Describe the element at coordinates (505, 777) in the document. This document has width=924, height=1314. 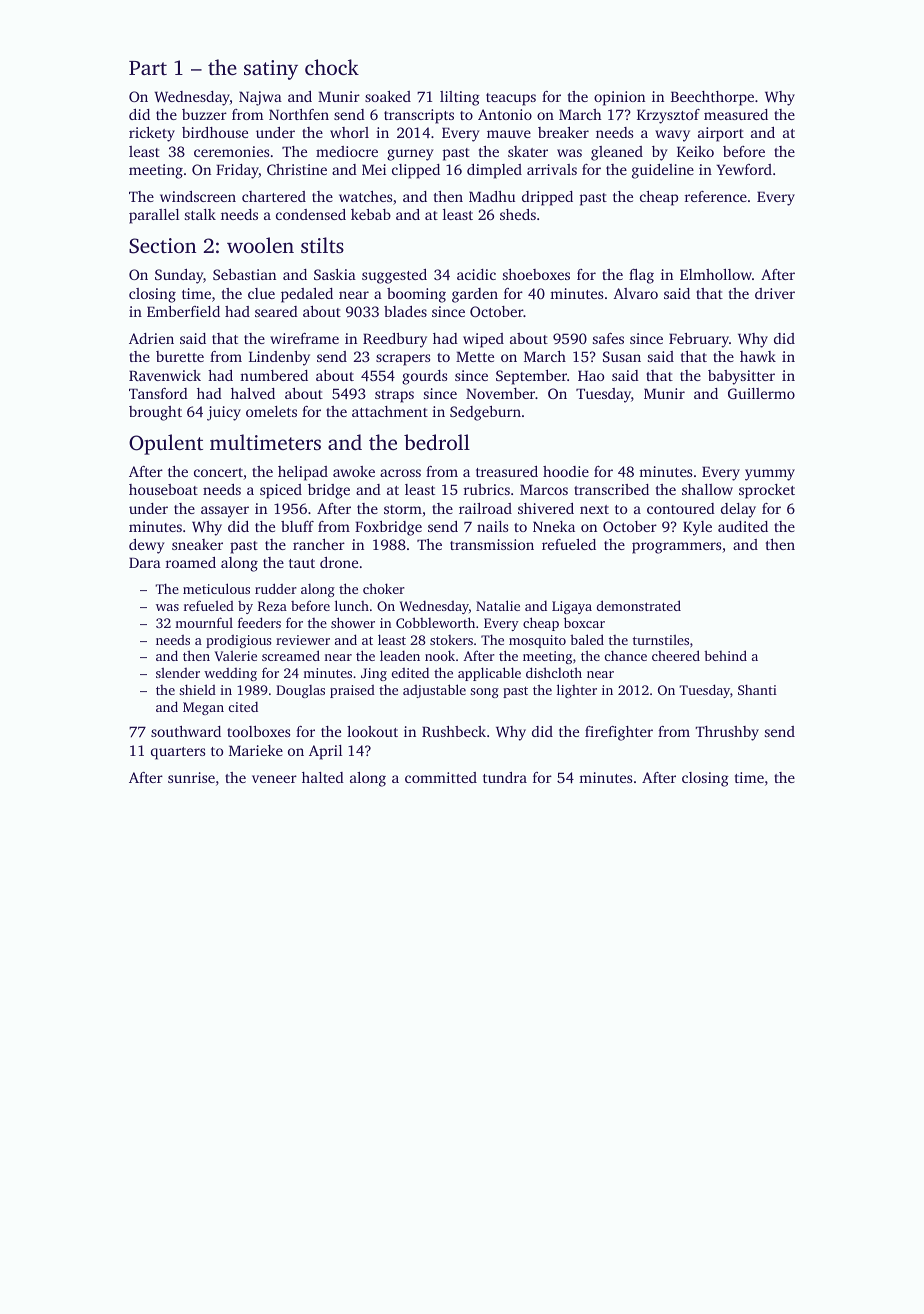
I see `tundra` at that location.
